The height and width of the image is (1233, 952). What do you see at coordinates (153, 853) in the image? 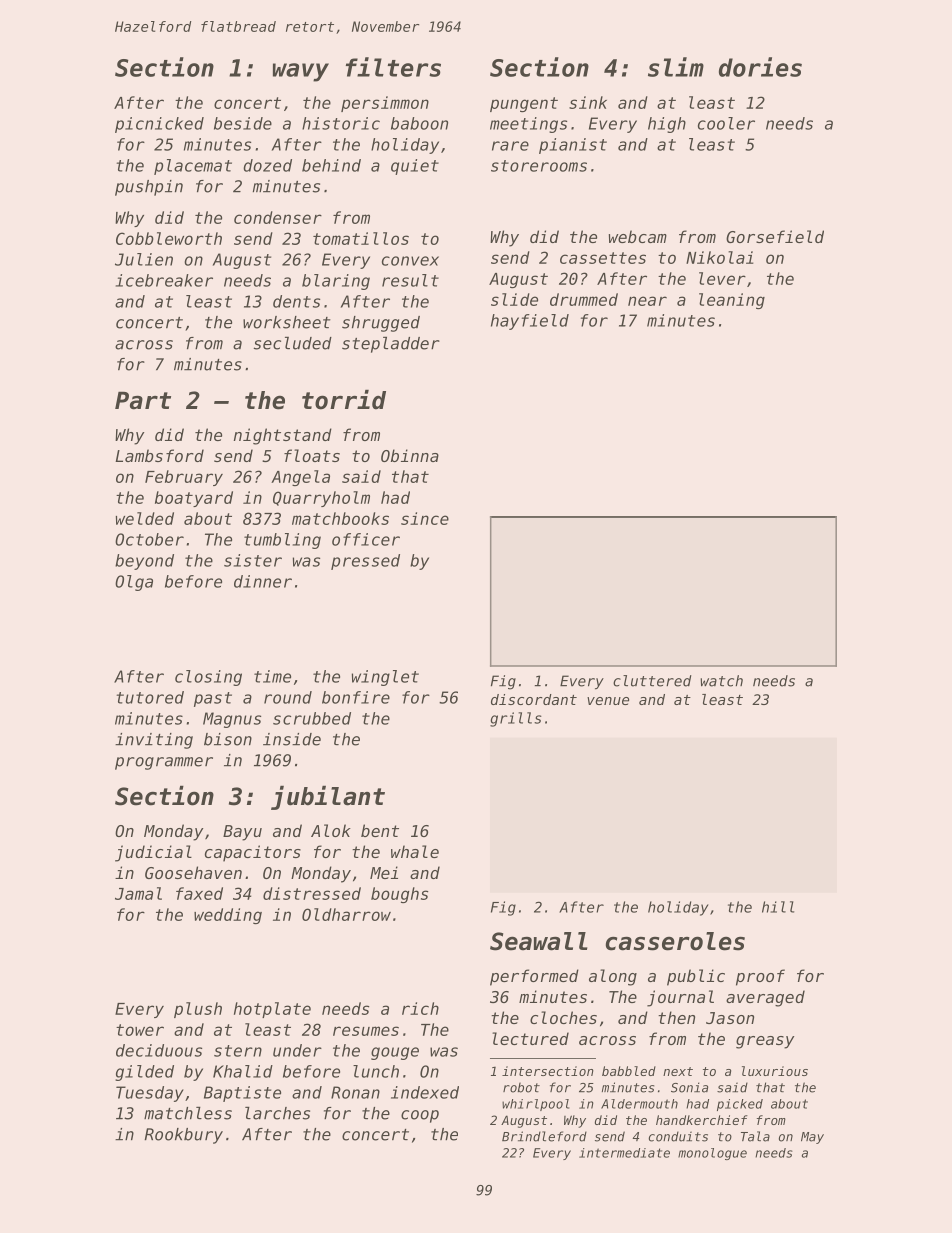
I see `judicial` at bounding box center [153, 853].
